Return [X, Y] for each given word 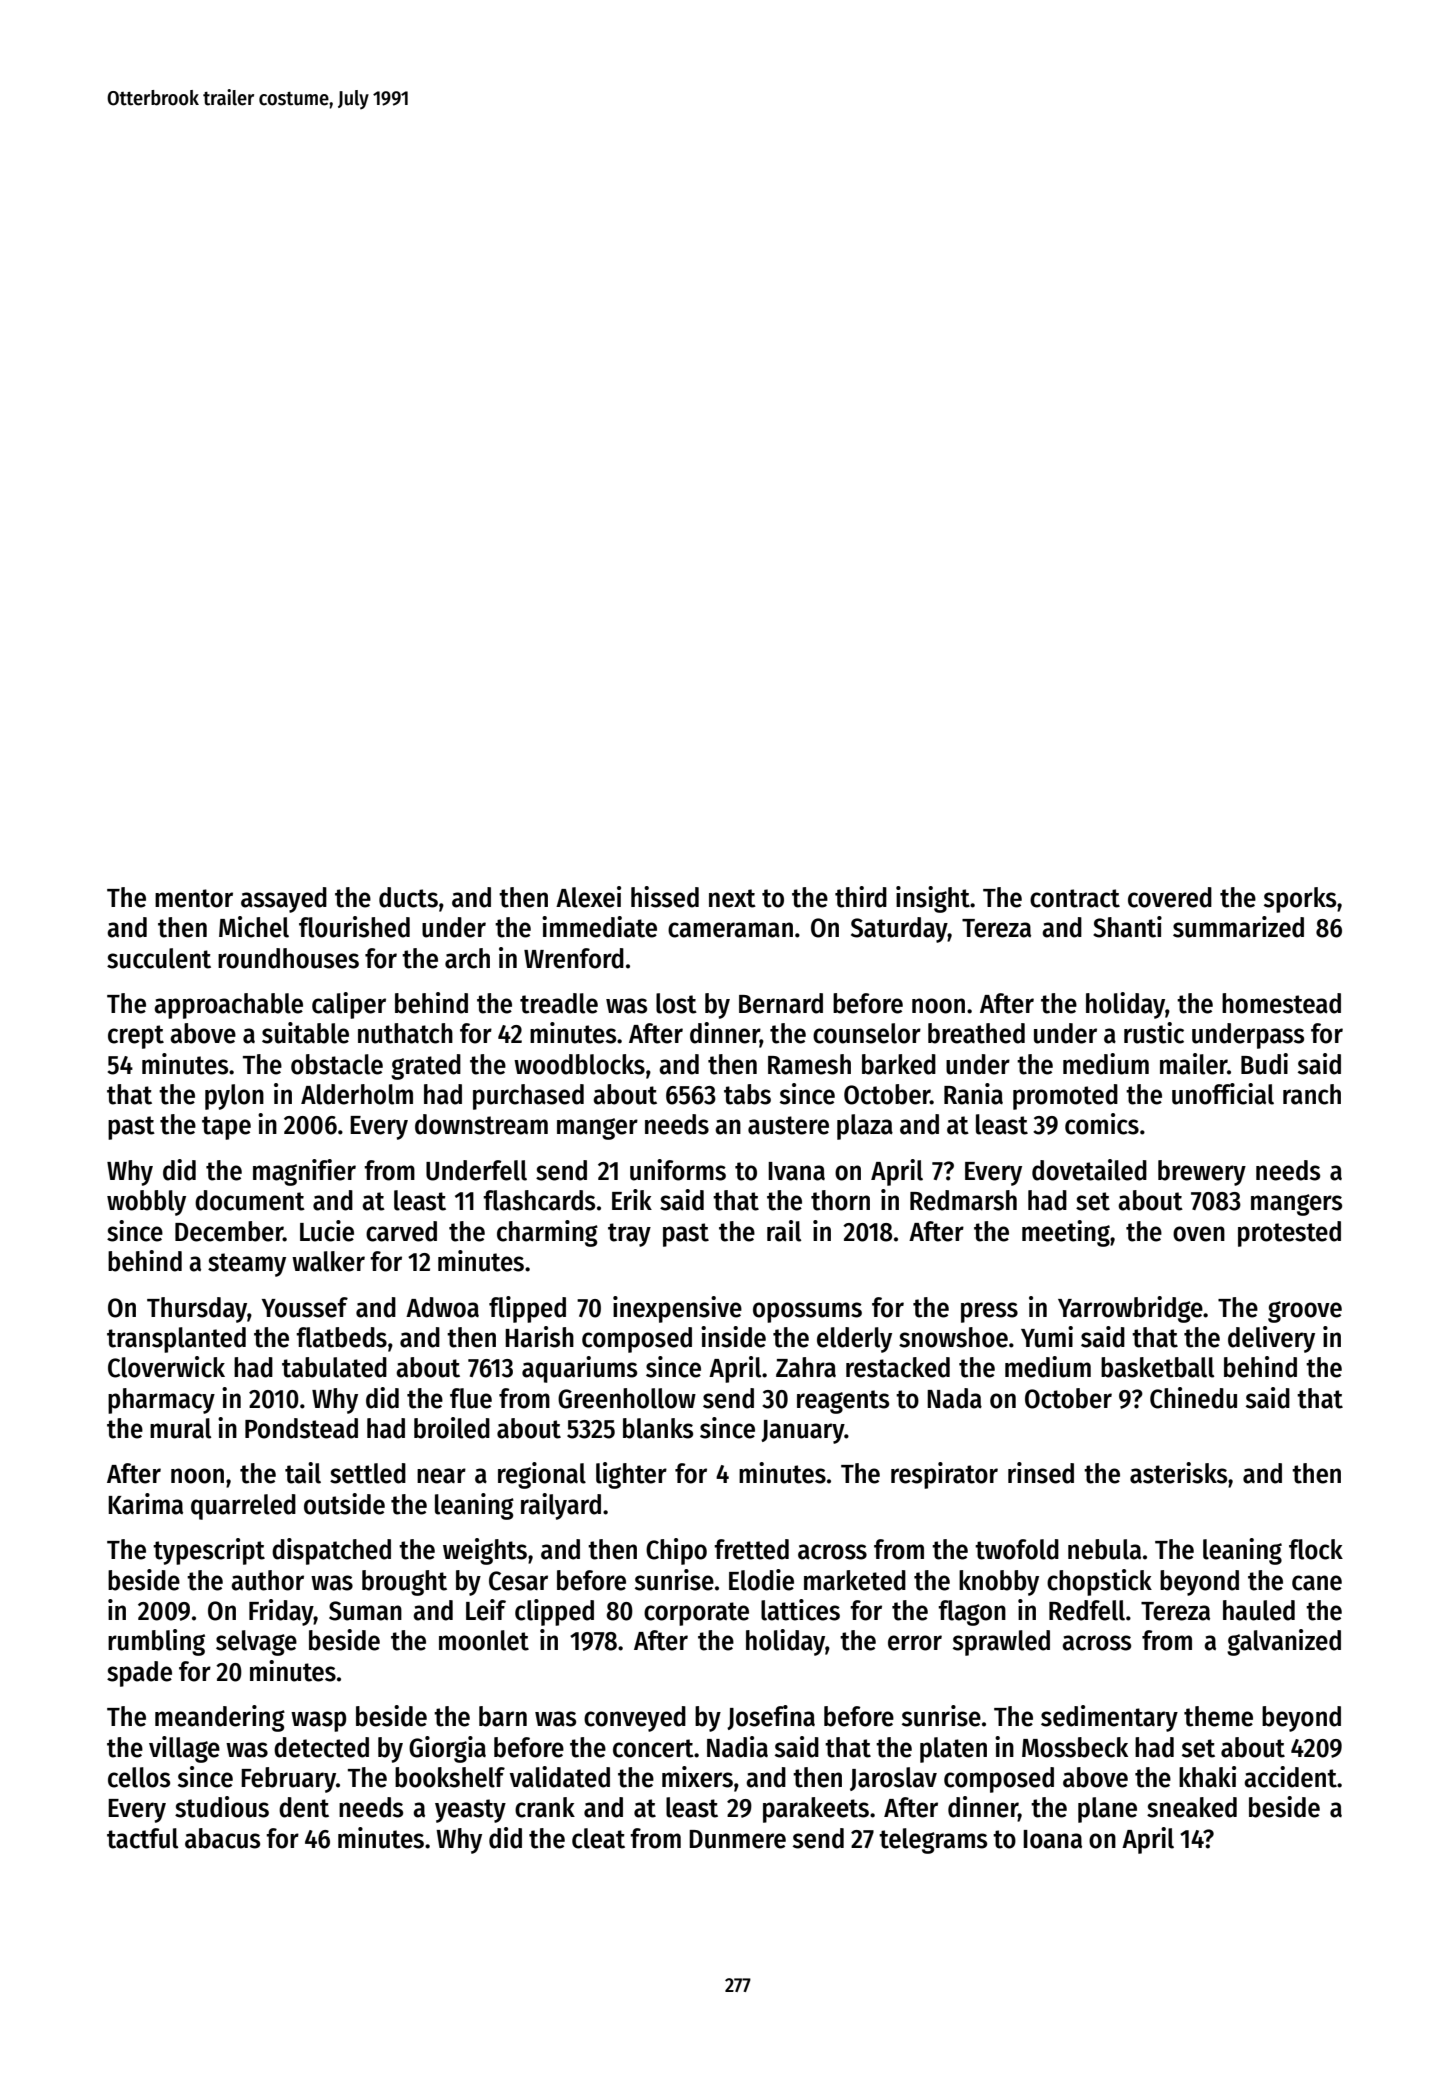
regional [542, 1475]
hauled [1259, 1610]
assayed [284, 900]
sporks [1300, 900]
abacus [222, 1838]
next [732, 898]
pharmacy [161, 1401]
